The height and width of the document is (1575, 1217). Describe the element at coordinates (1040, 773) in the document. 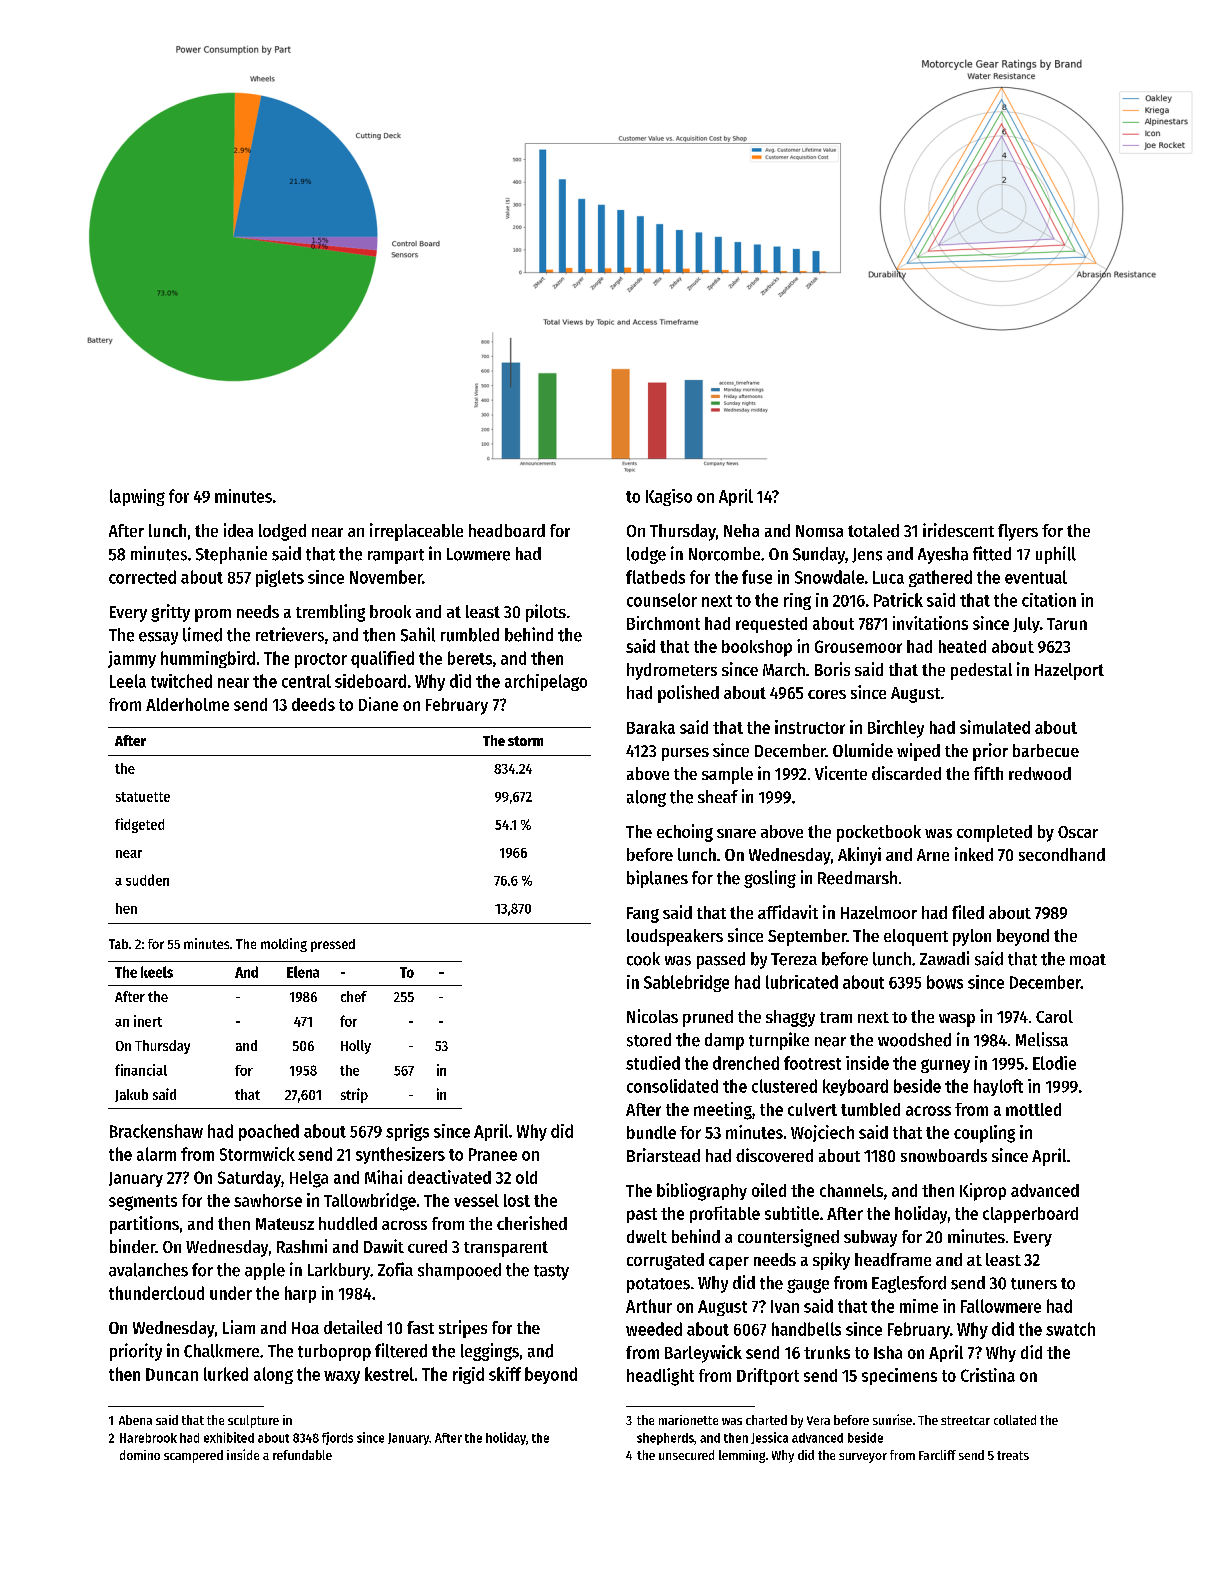

I see `redwood` at that location.
